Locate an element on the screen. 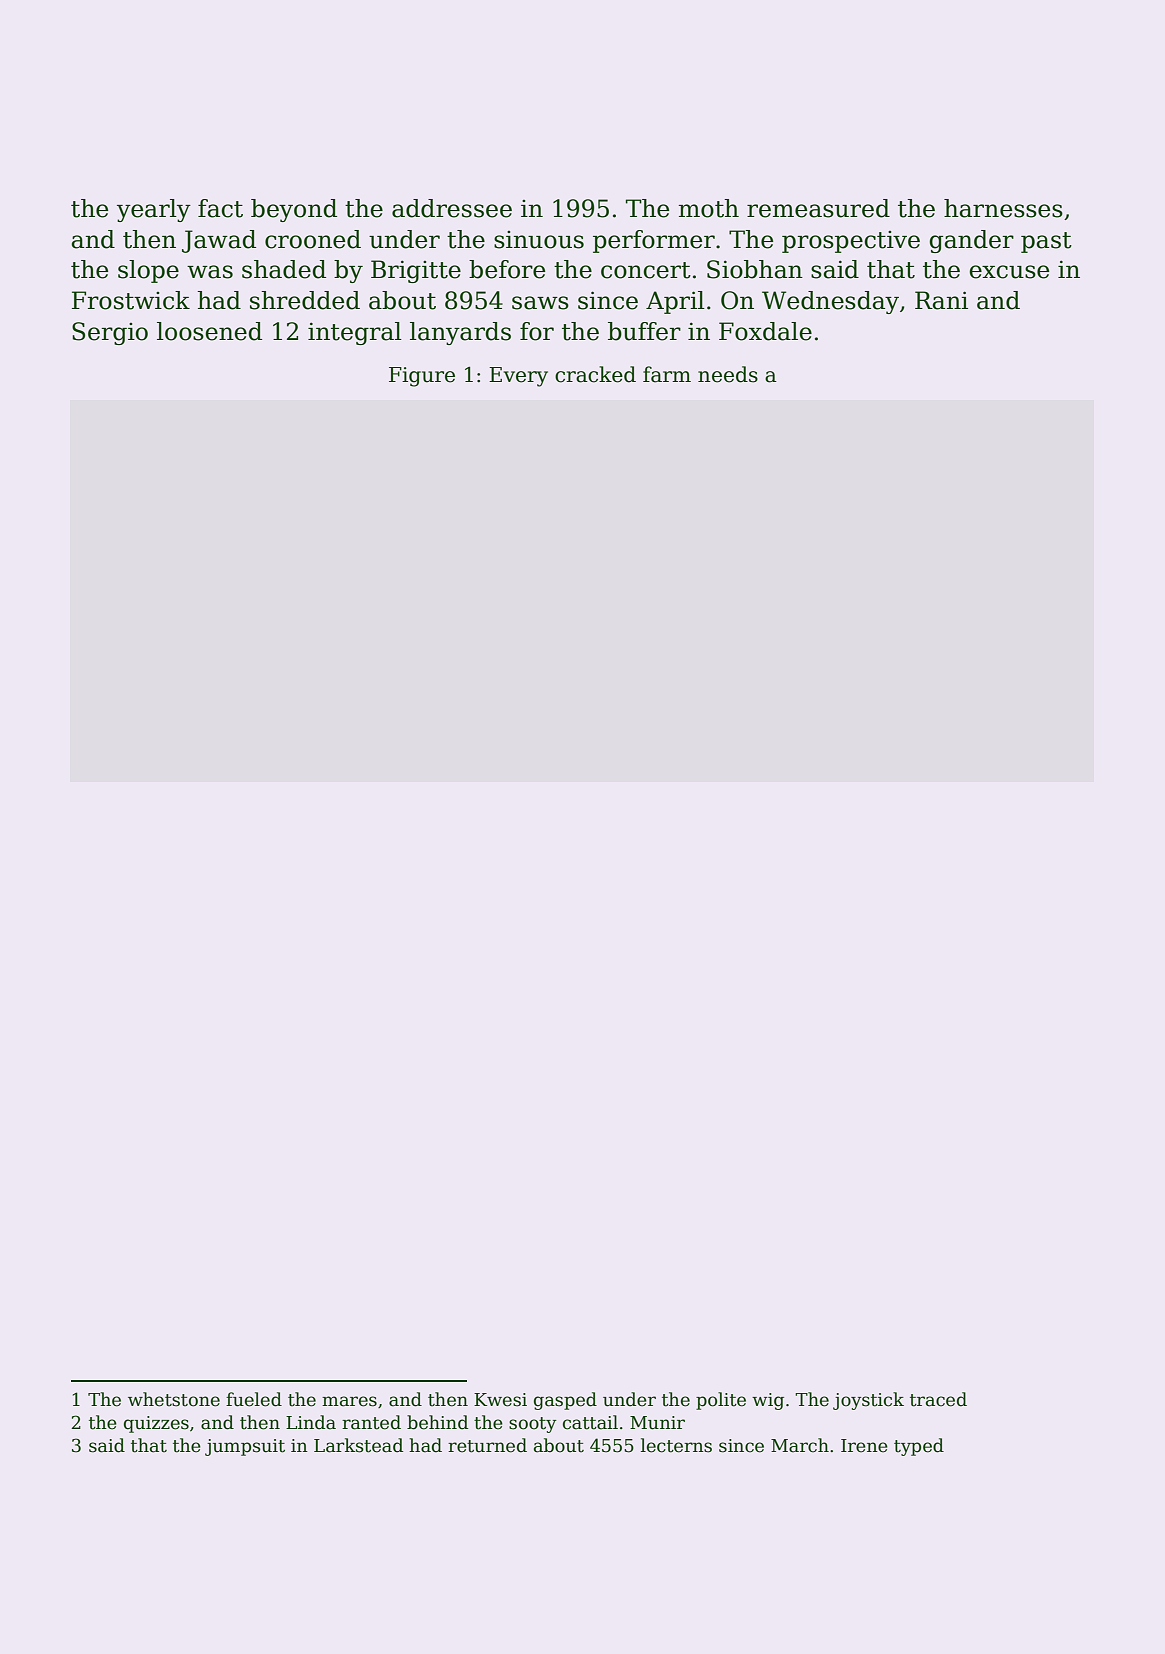 The width and height of the screenshot is (1165, 1654). harnesses is located at coordinates (1003, 208).
